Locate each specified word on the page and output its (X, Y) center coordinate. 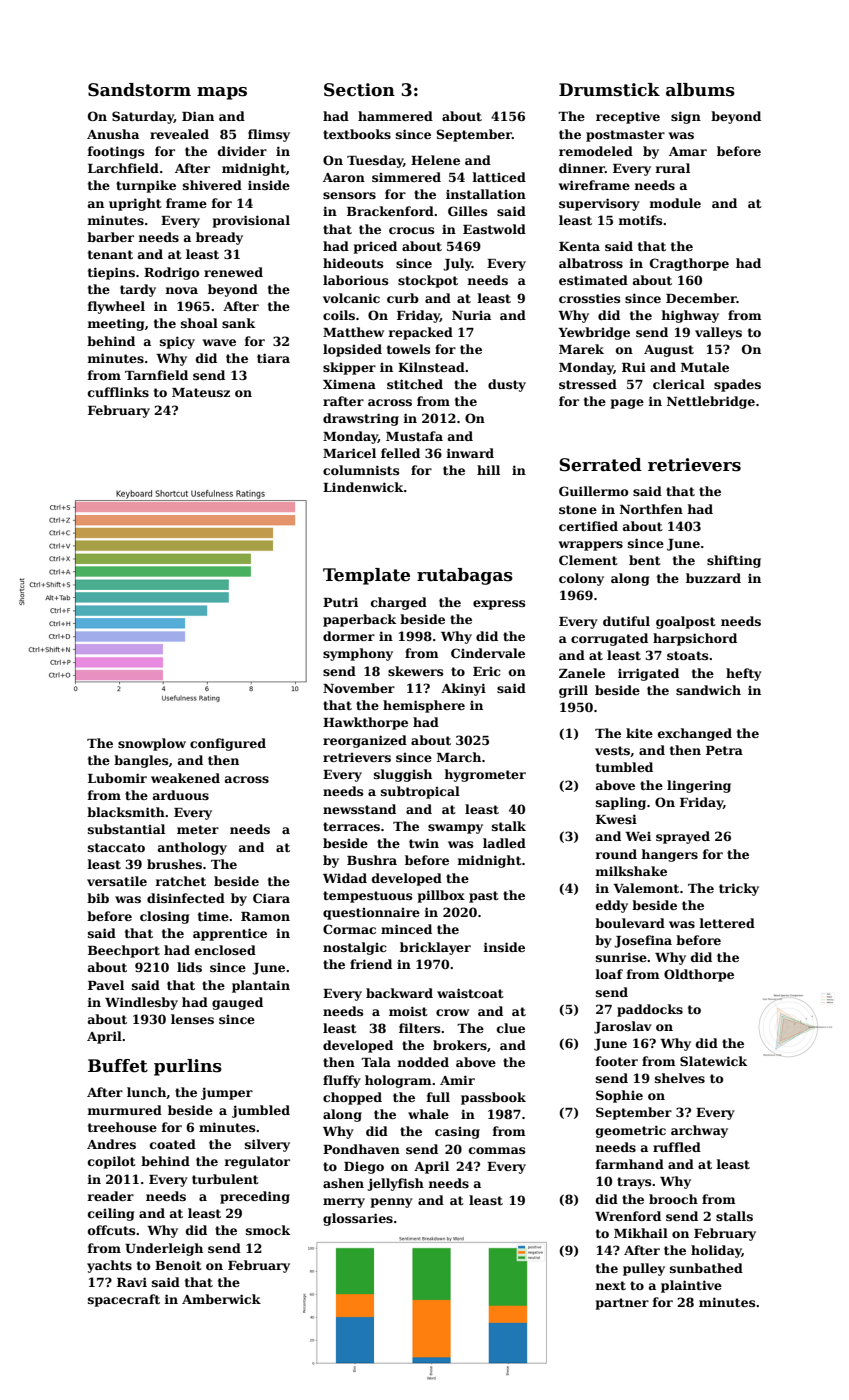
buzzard (713, 578)
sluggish (403, 775)
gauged (237, 1003)
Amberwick (221, 1299)
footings (115, 152)
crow (452, 1012)
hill (488, 470)
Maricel (349, 453)
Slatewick (713, 1061)
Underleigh (164, 1249)
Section (359, 90)
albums (700, 90)
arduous (181, 795)
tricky (739, 889)
